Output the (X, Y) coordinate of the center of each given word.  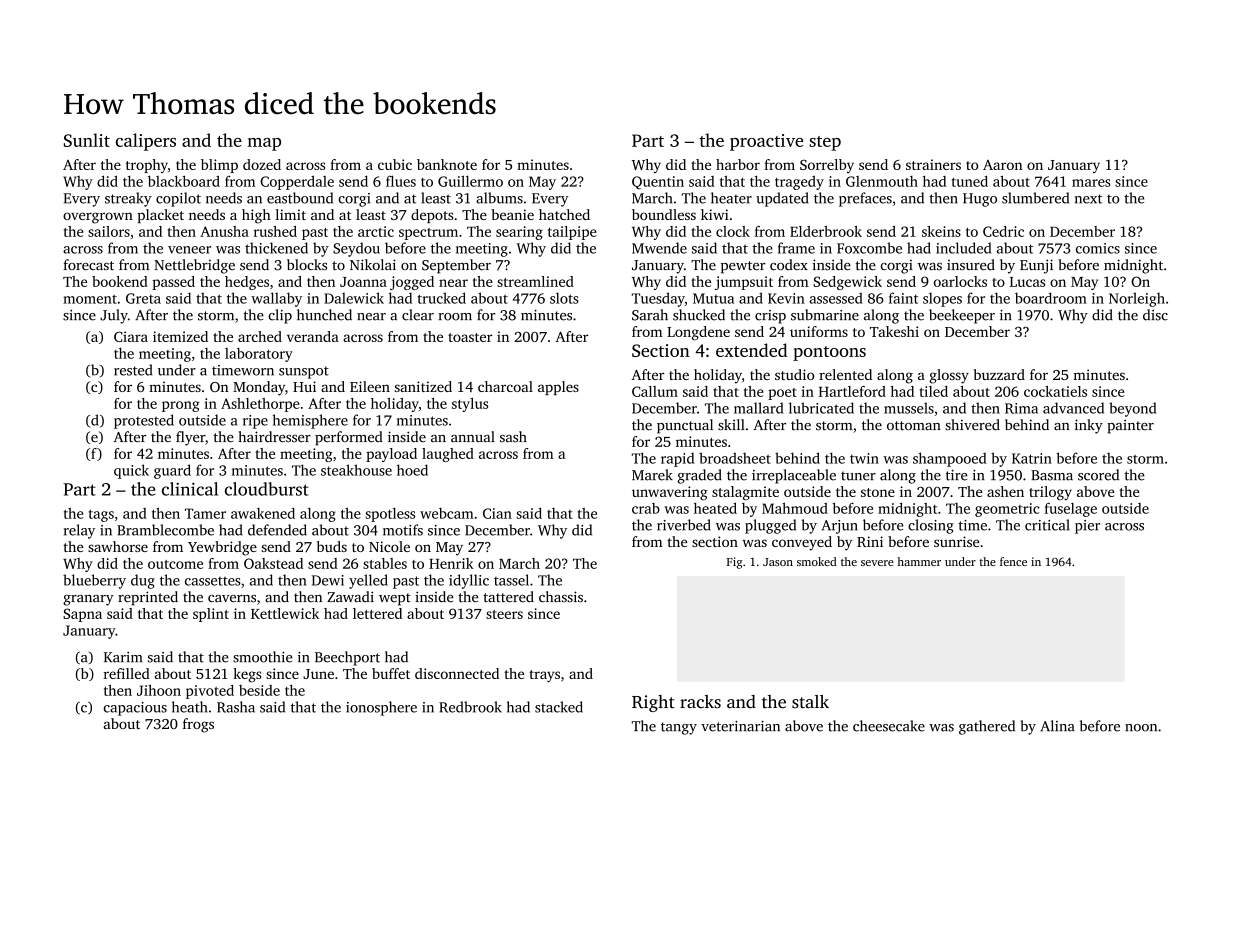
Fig (734, 563)
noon (1141, 728)
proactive (766, 142)
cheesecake (889, 726)
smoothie (263, 657)
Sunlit (87, 140)
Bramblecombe (165, 530)
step (825, 143)
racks (700, 701)
